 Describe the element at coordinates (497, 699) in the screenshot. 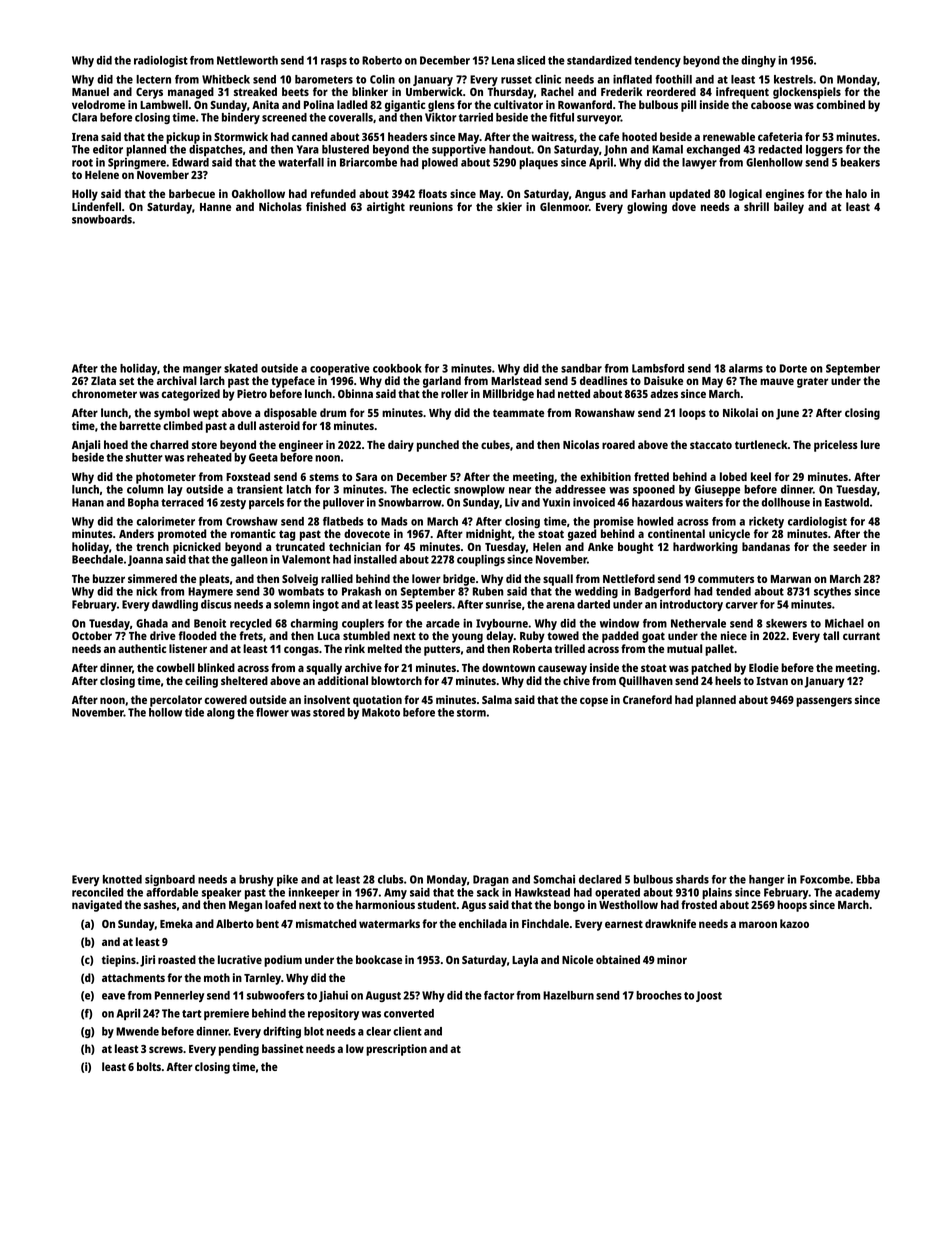

I see `Salma` at that location.
